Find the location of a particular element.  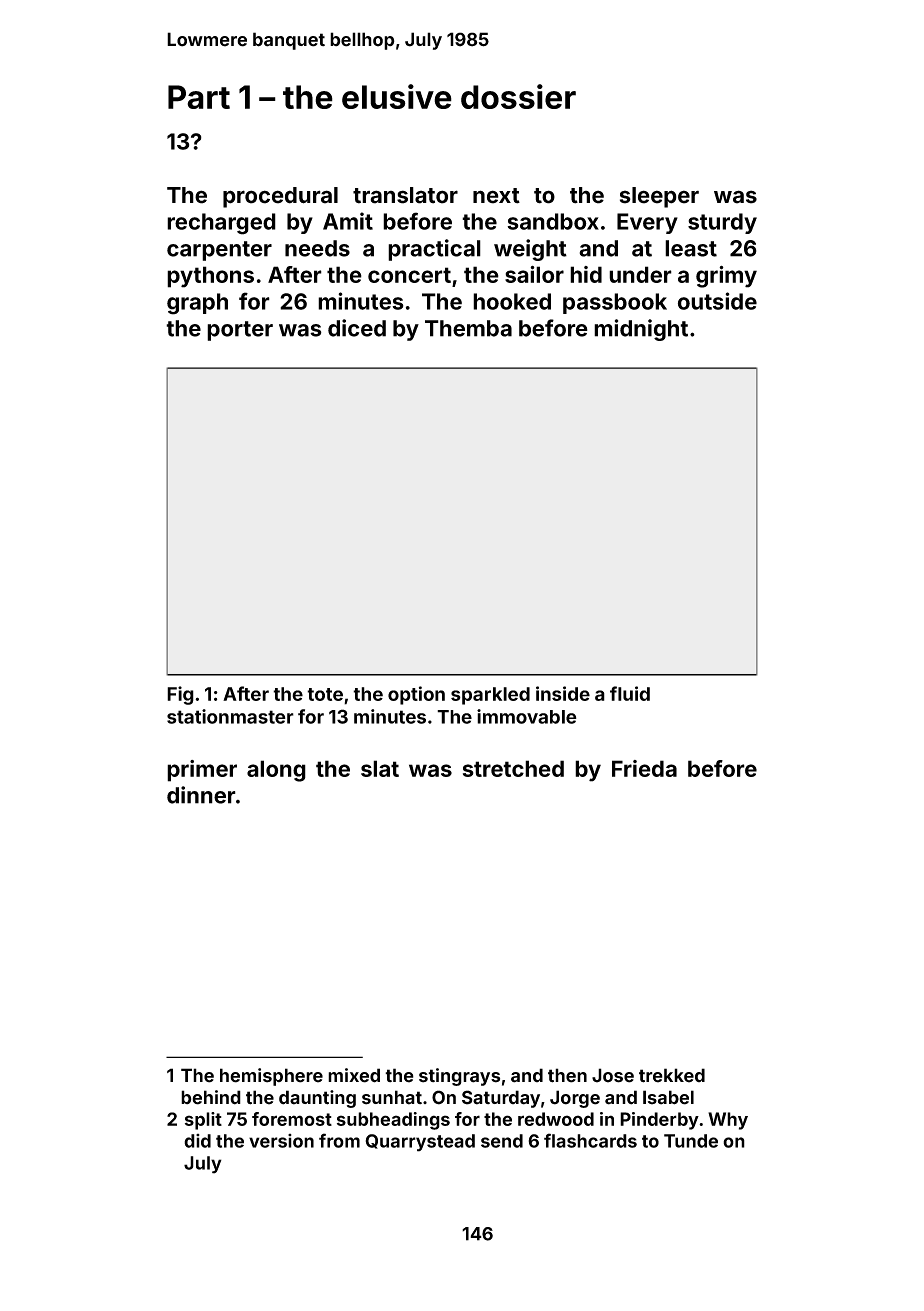

Saturday is located at coordinates (501, 1099).
